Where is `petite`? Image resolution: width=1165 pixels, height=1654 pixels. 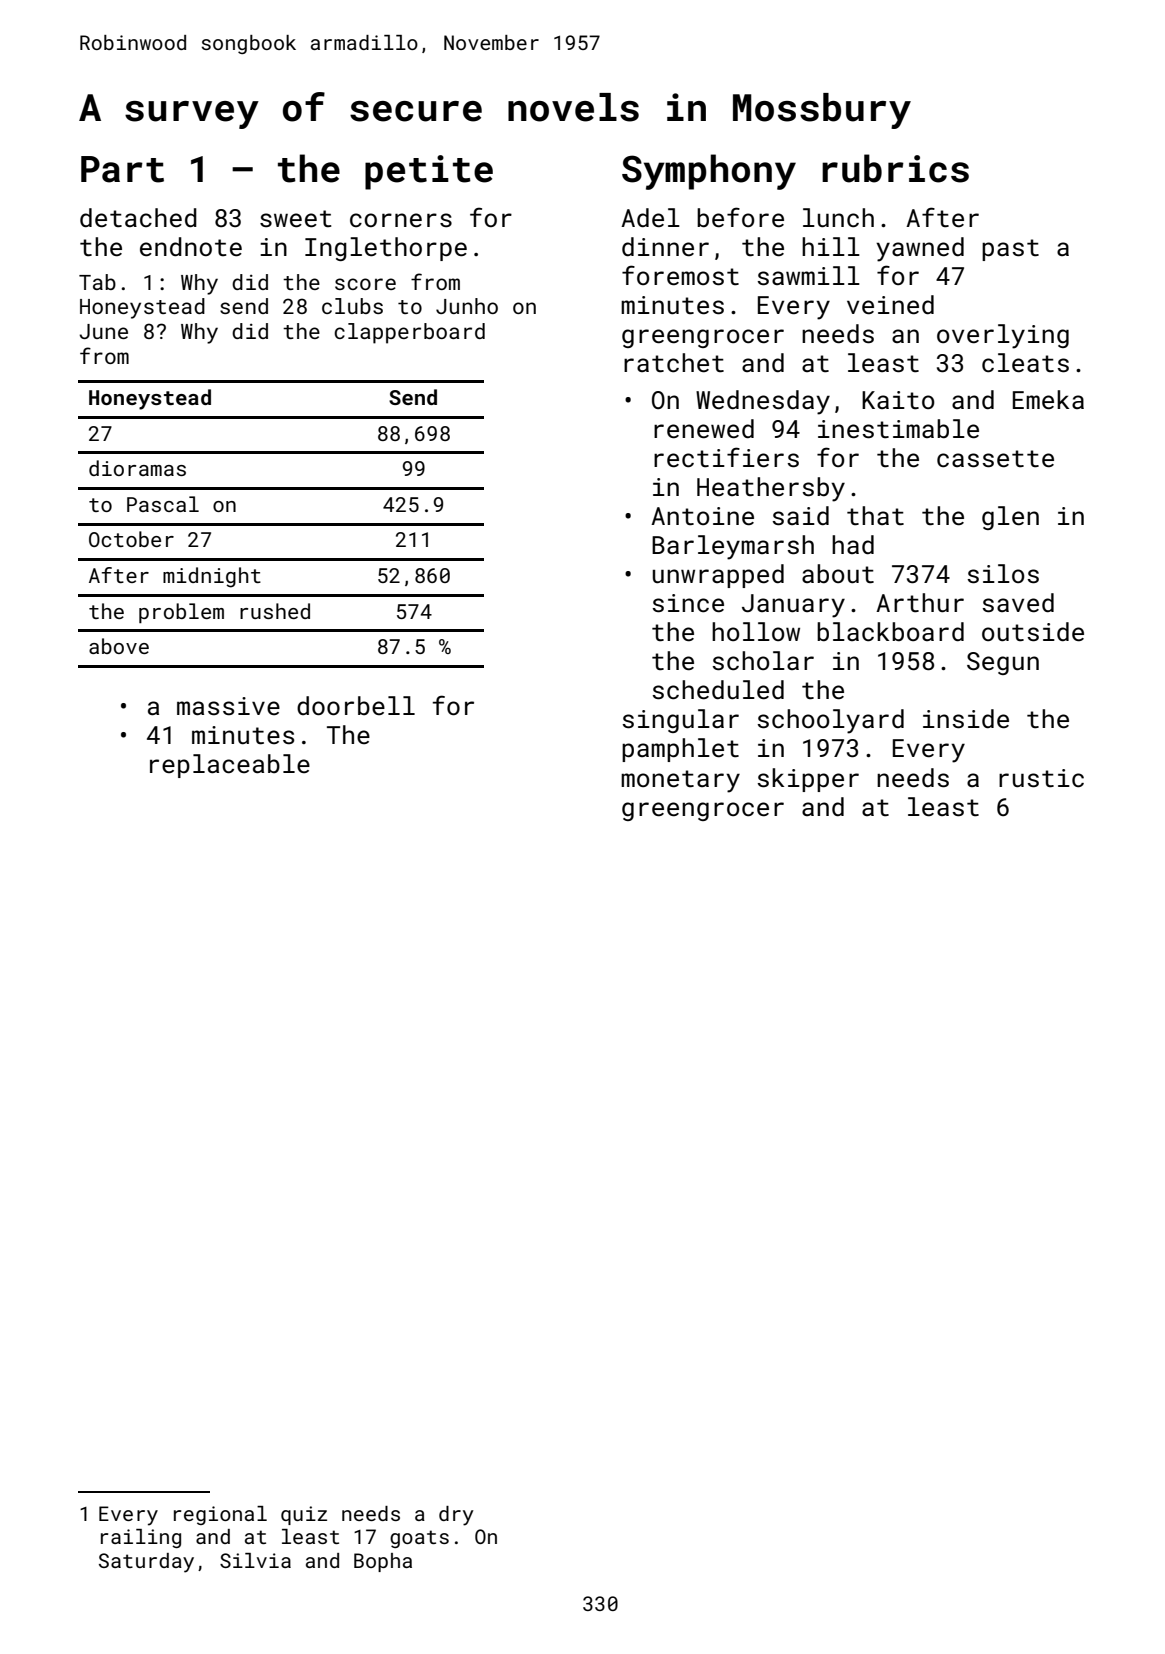
petite is located at coordinates (429, 172).
